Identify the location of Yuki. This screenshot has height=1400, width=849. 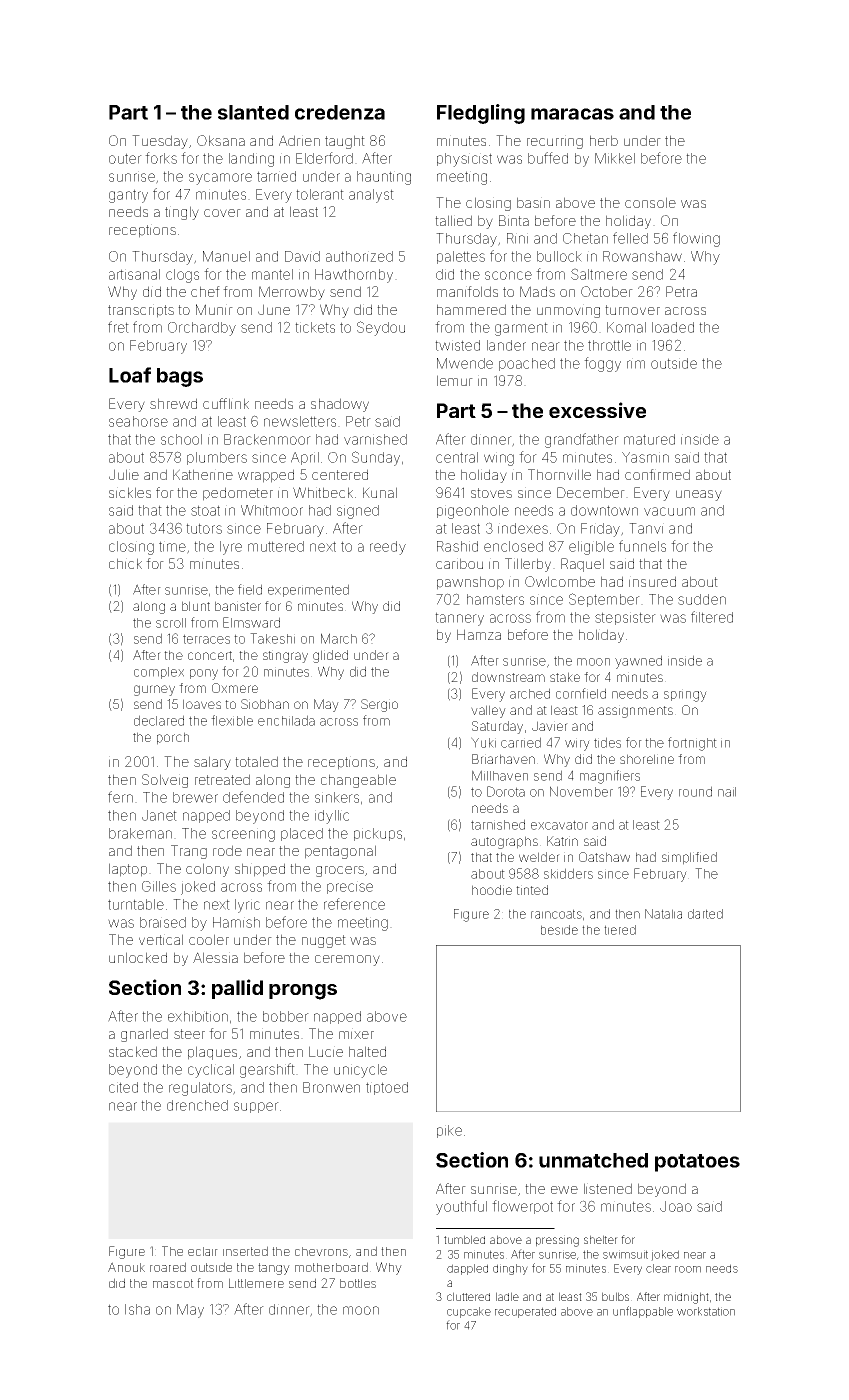
(483, 742).
